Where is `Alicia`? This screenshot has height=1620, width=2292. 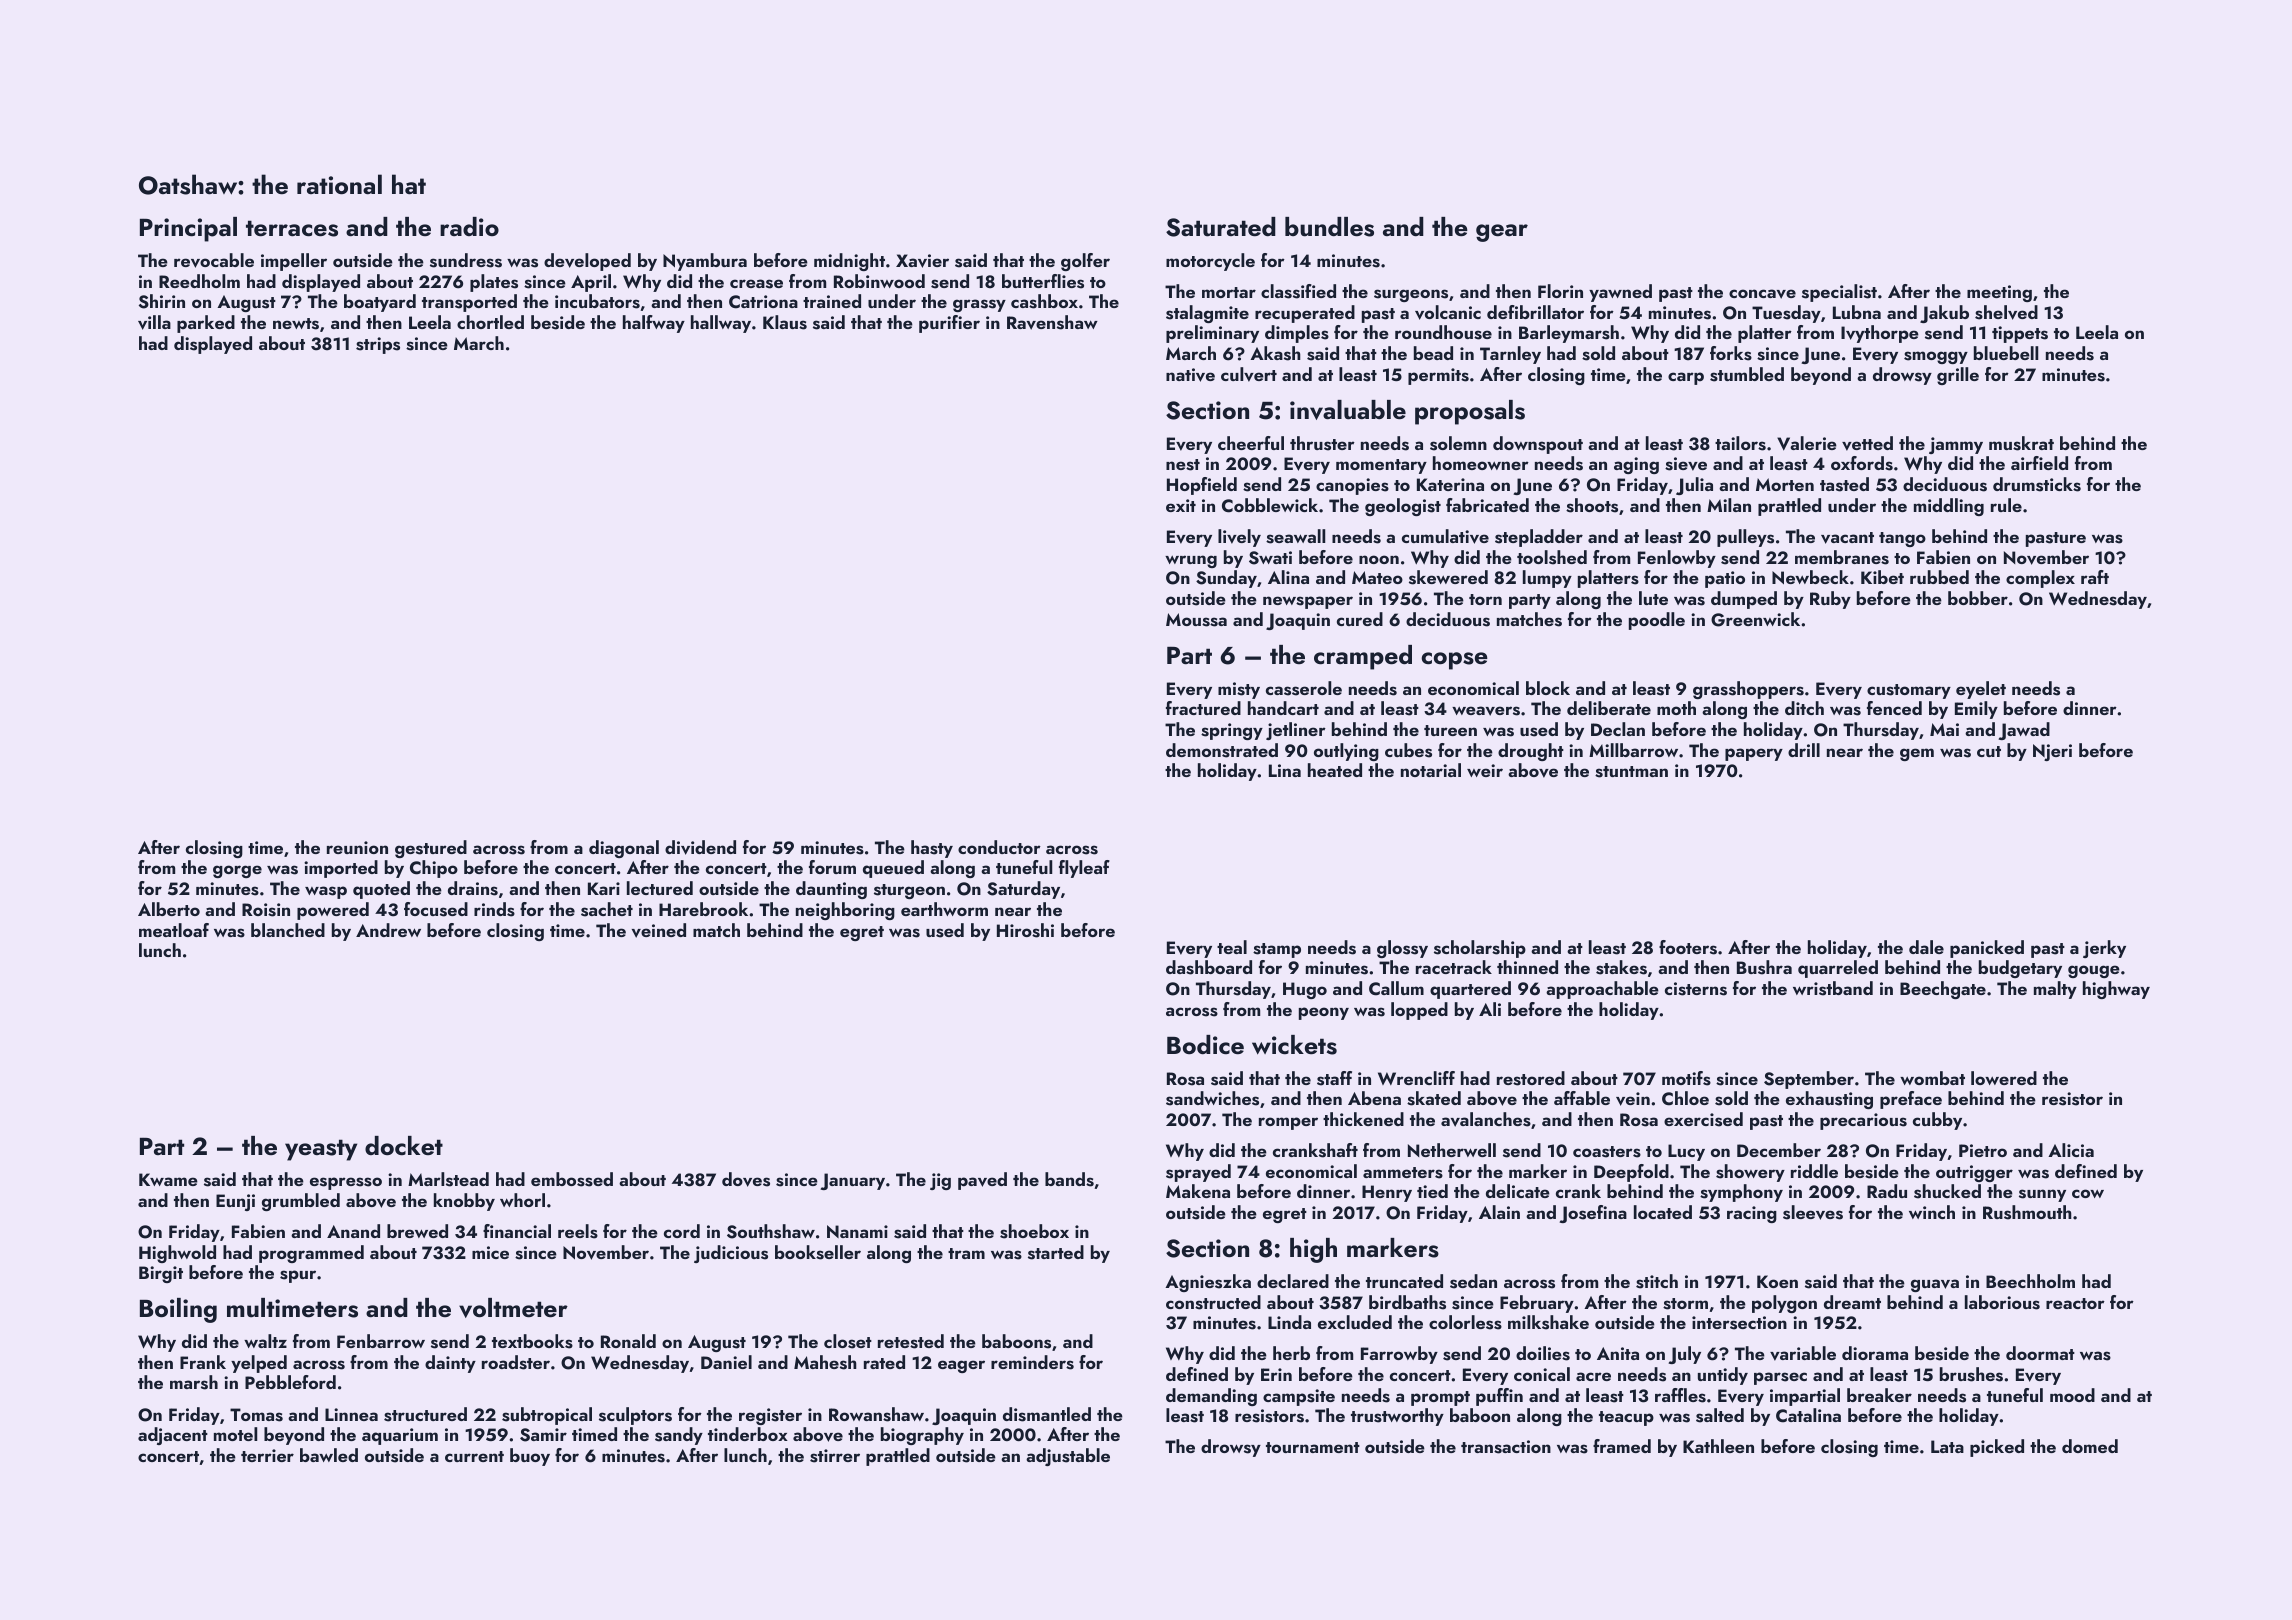 Alicia is located at coordinates (2071, 1150).
